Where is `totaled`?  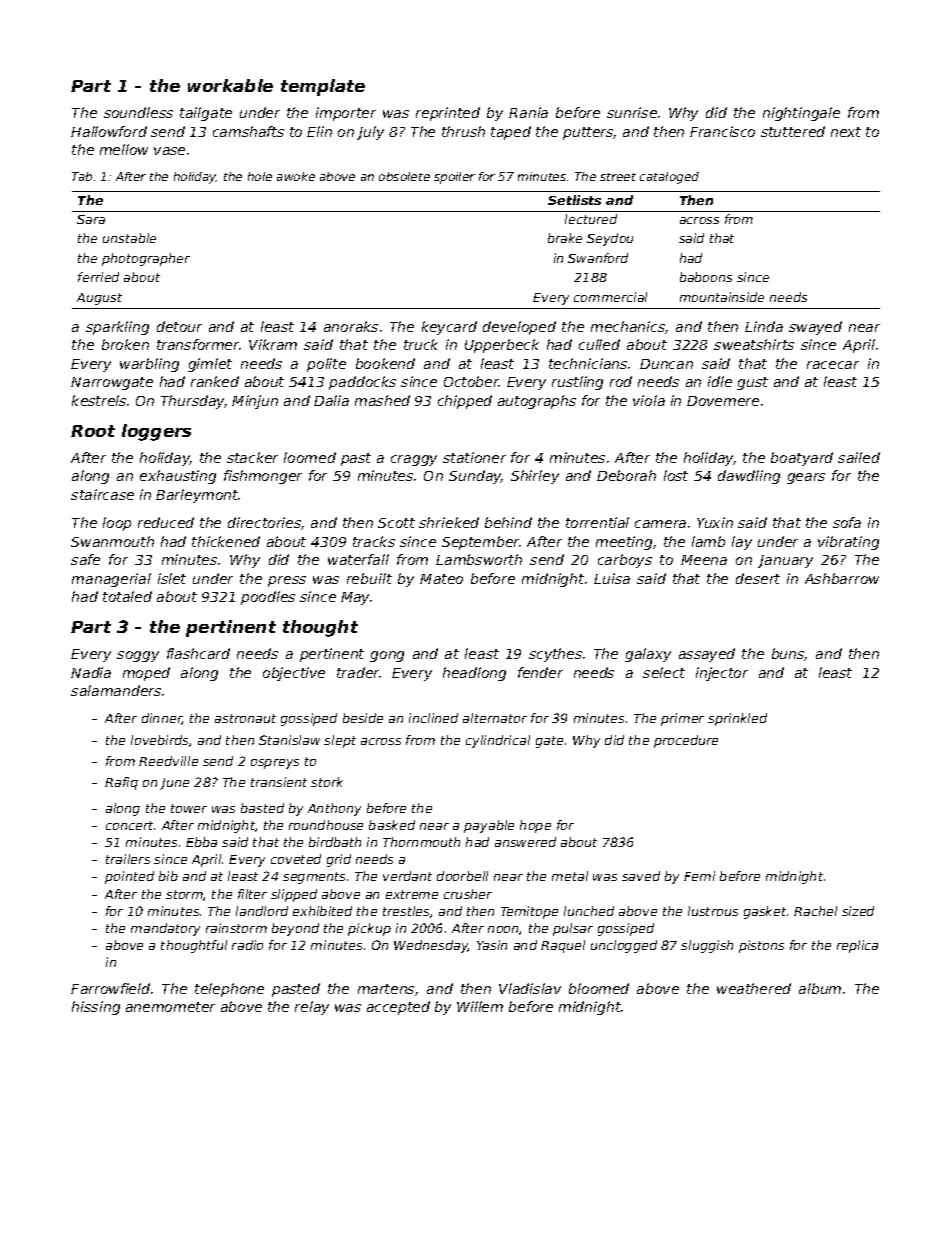 totaled is located at coordinates (127, 596).
